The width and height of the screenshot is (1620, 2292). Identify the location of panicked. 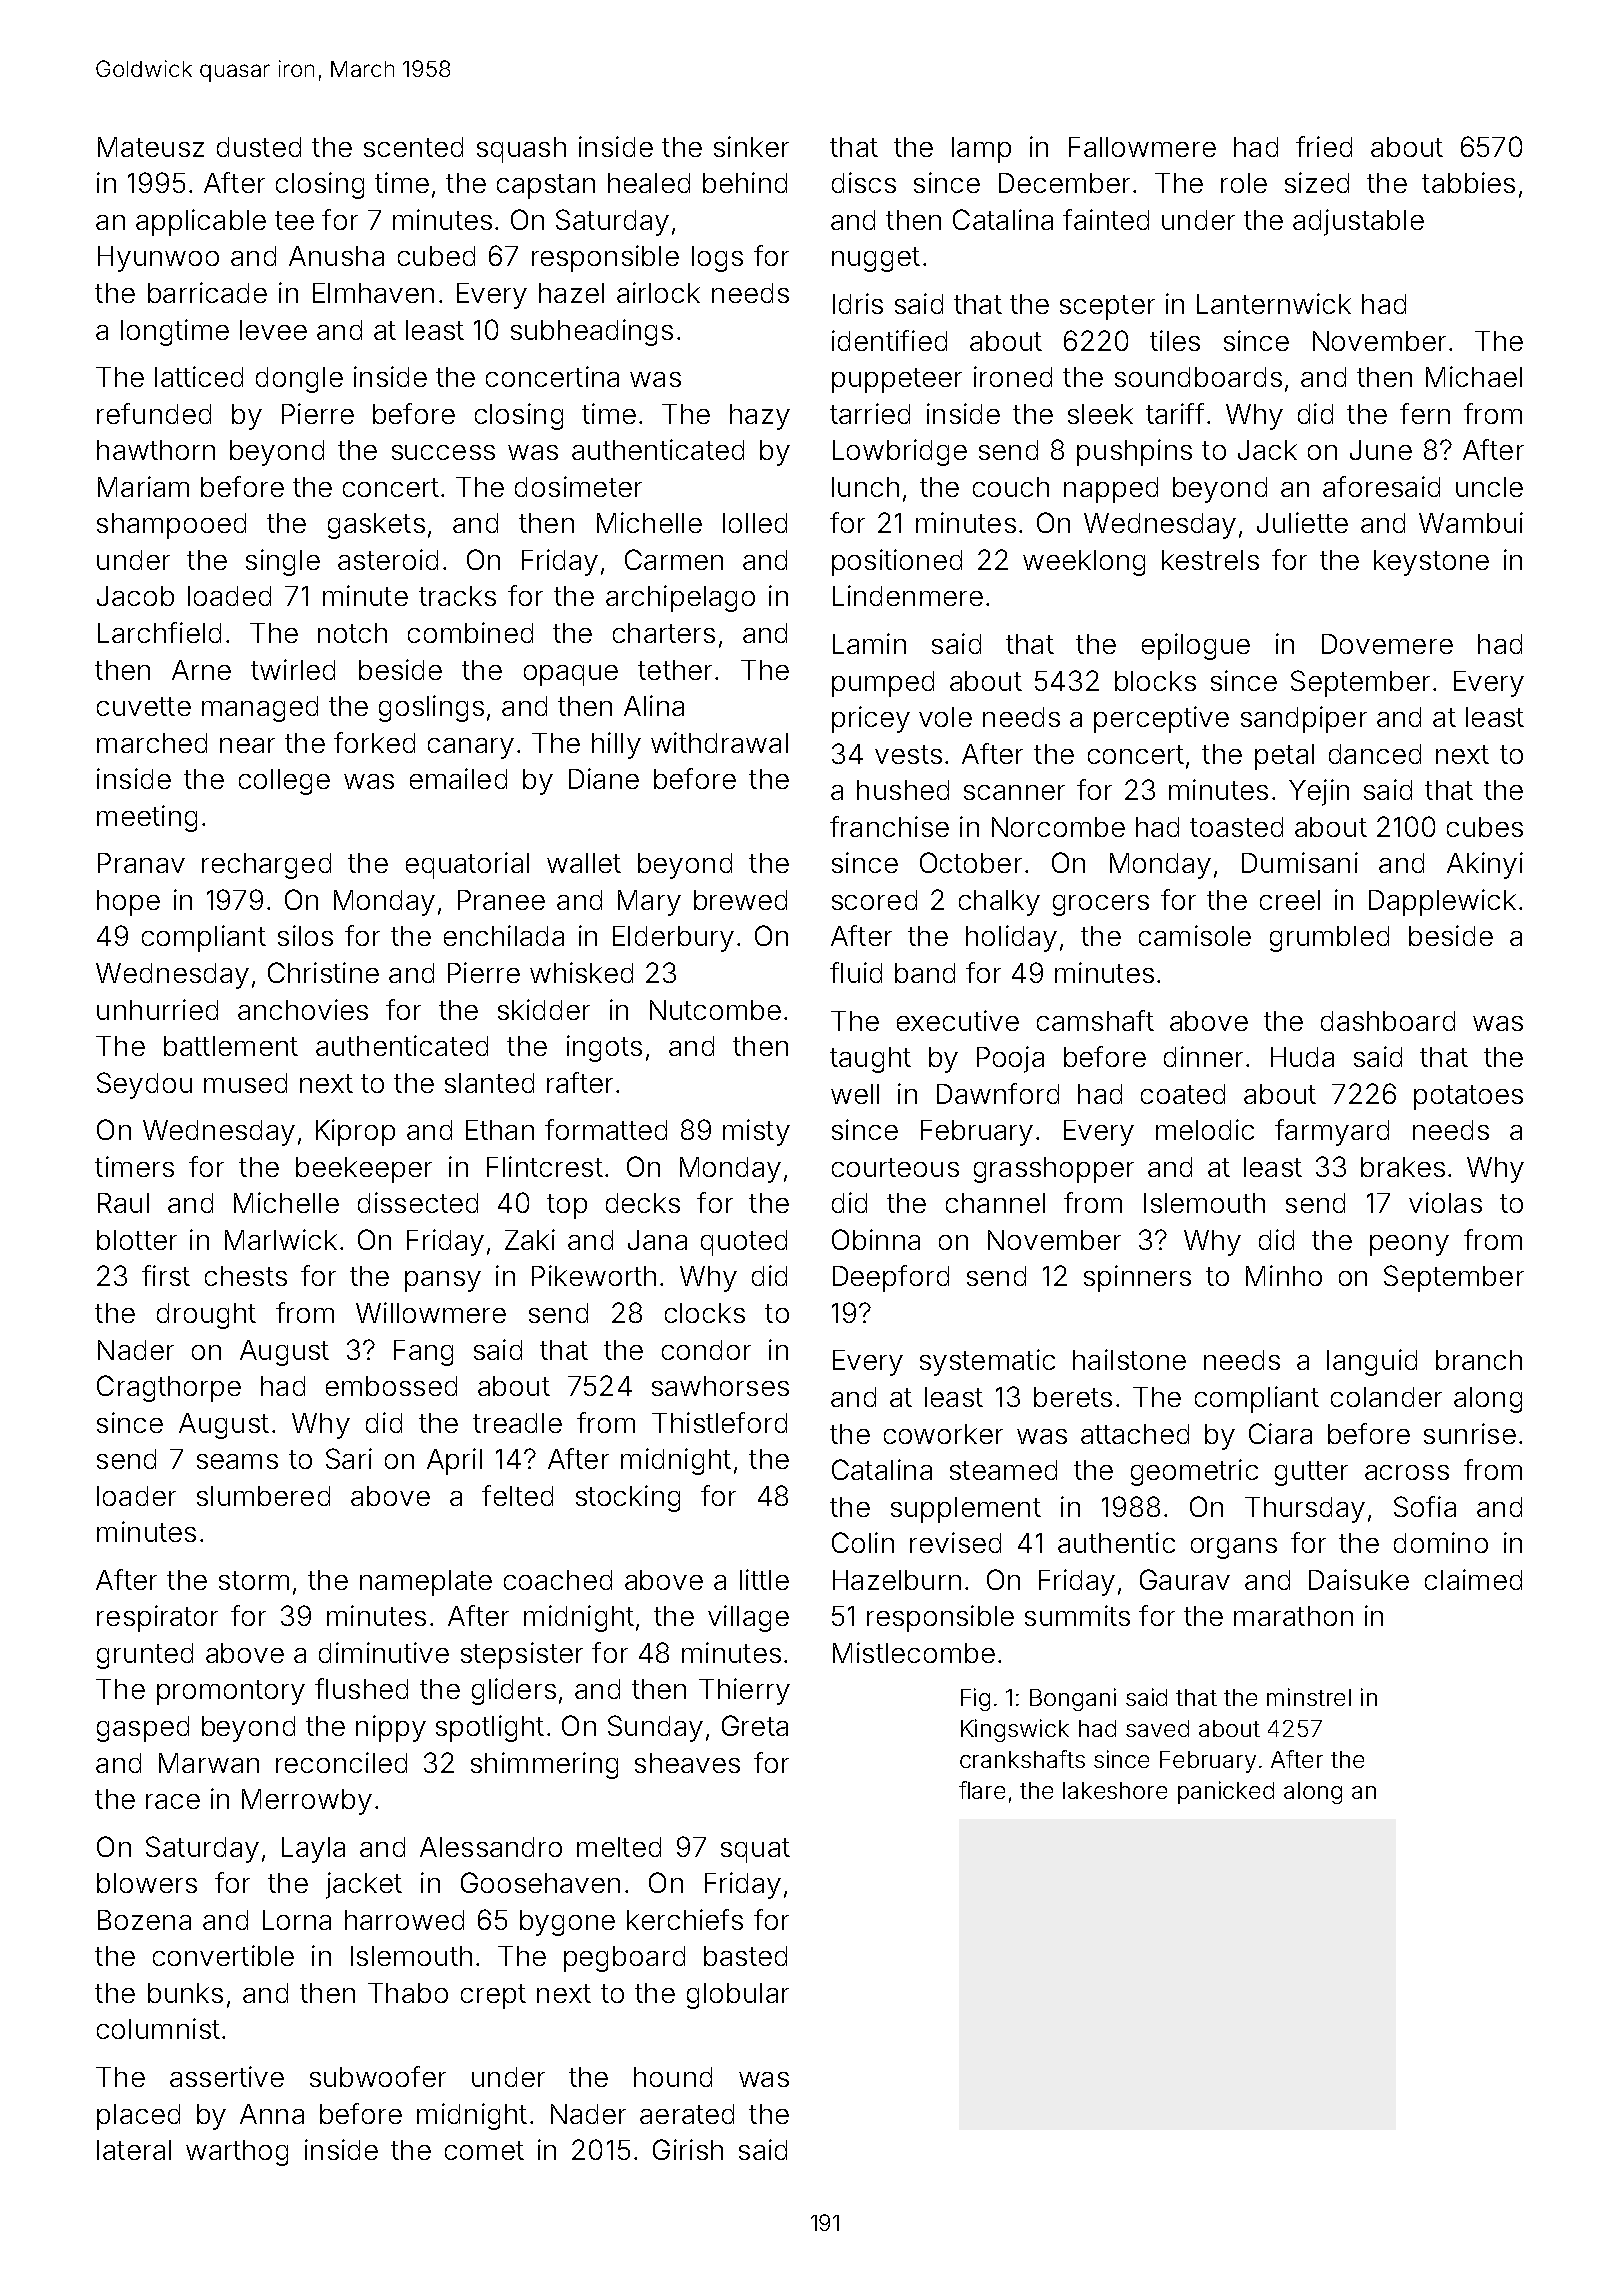
(1226, 1792).
